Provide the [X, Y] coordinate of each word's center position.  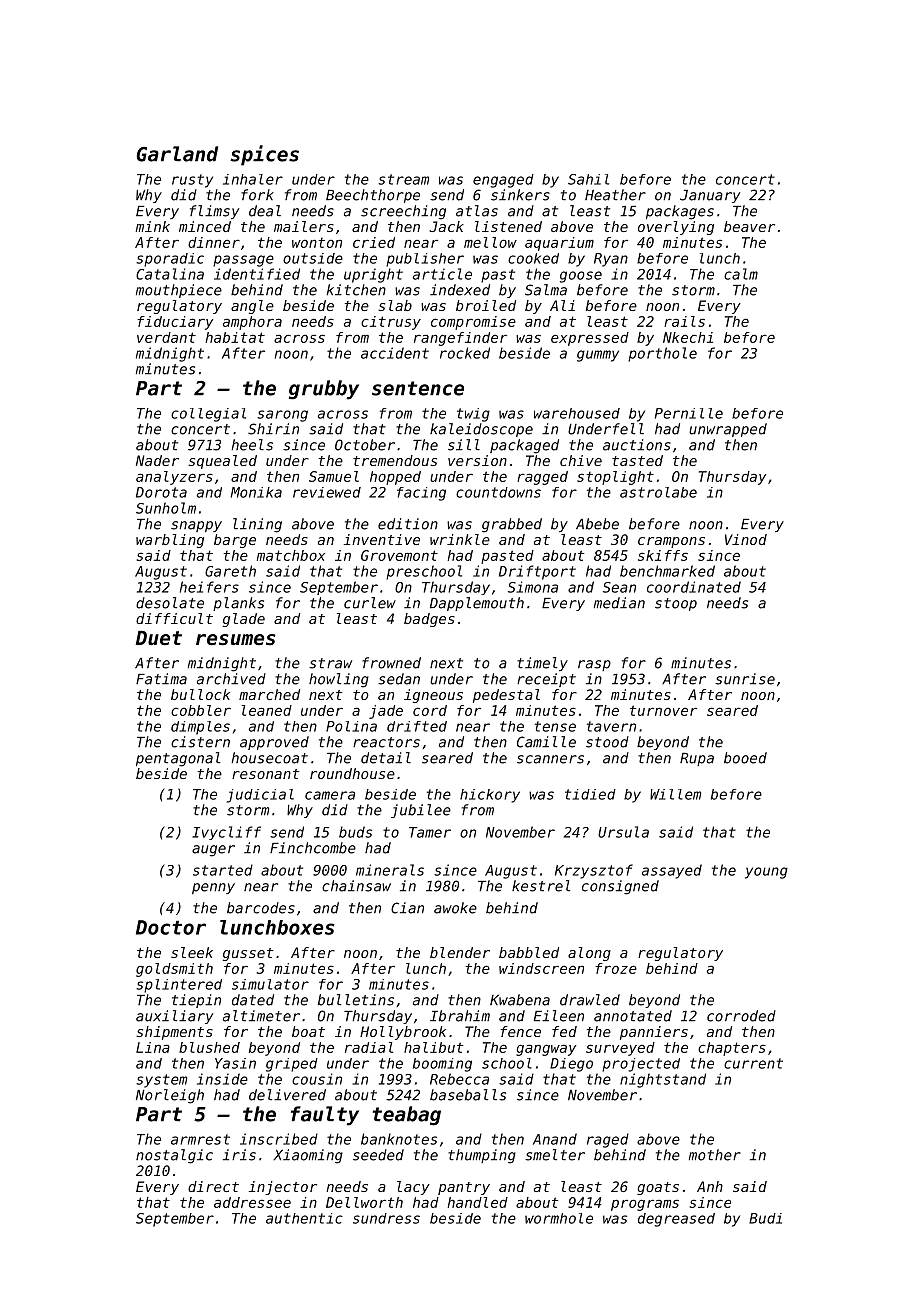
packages [680, 212]
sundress [386, 1218]
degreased [676, 1220]
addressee [252, 1202]
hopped [395, 478]
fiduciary [175, 323]
